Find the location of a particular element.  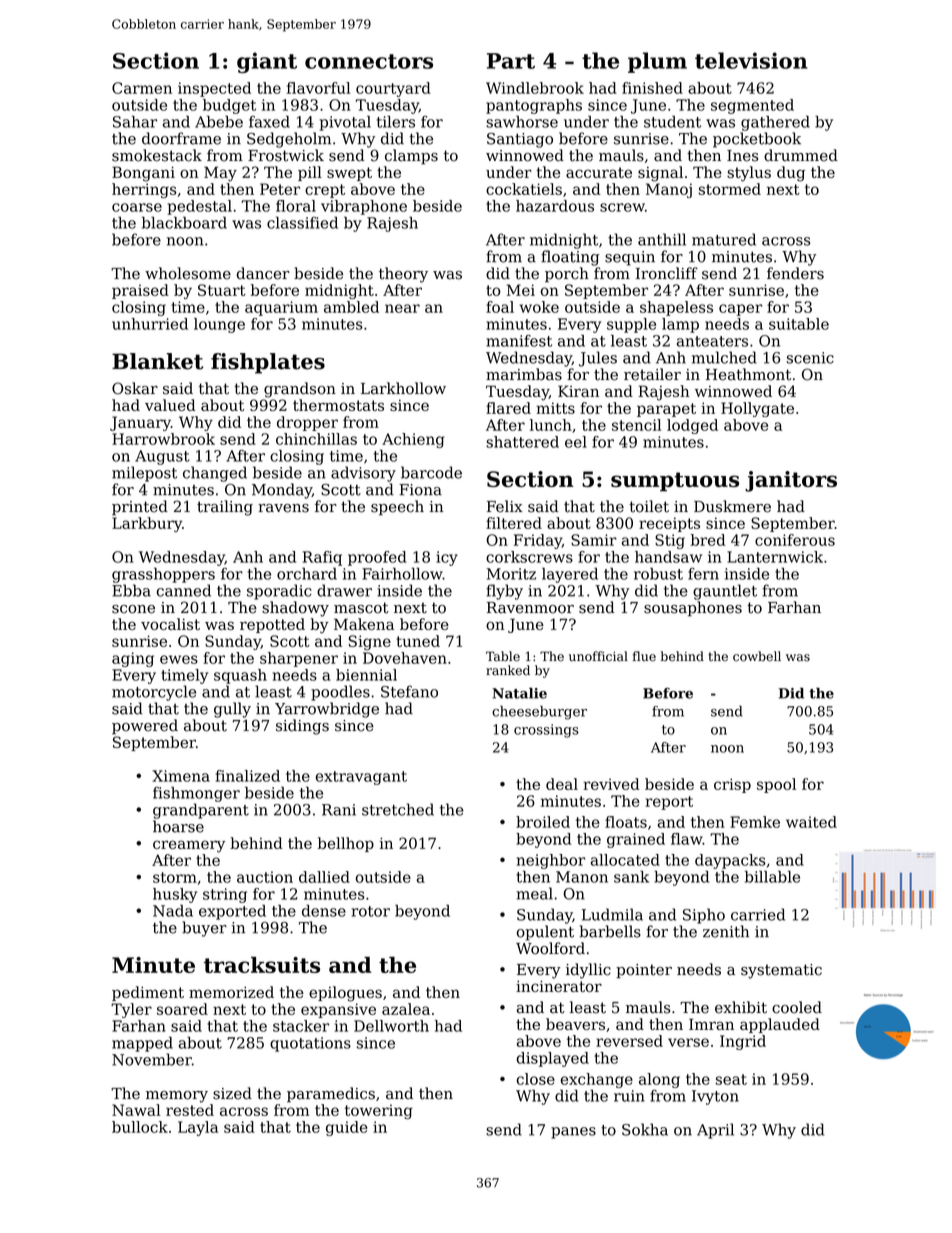

Layla is located at coordinates (198, 1128).
